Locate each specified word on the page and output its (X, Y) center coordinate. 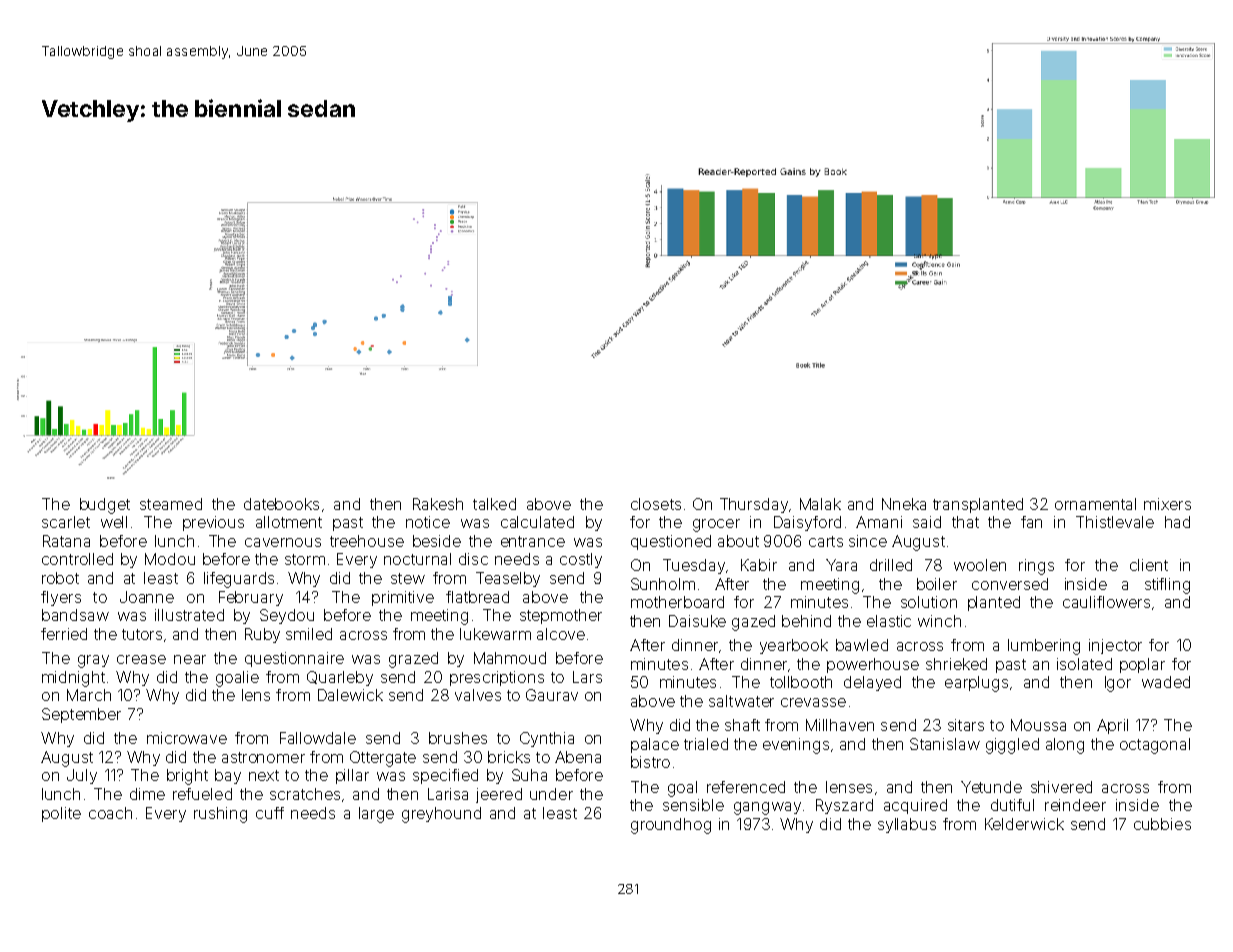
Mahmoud (510, 658)
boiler (937, 584)
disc (473, 559)
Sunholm (663, 584)
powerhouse (873, 665)
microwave (187, 738)
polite (61, 814)
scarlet (66, 522)
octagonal (1155, 746)
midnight (73, 679)
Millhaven (840, 725)
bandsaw (75, 615)
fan (1031, 522)
